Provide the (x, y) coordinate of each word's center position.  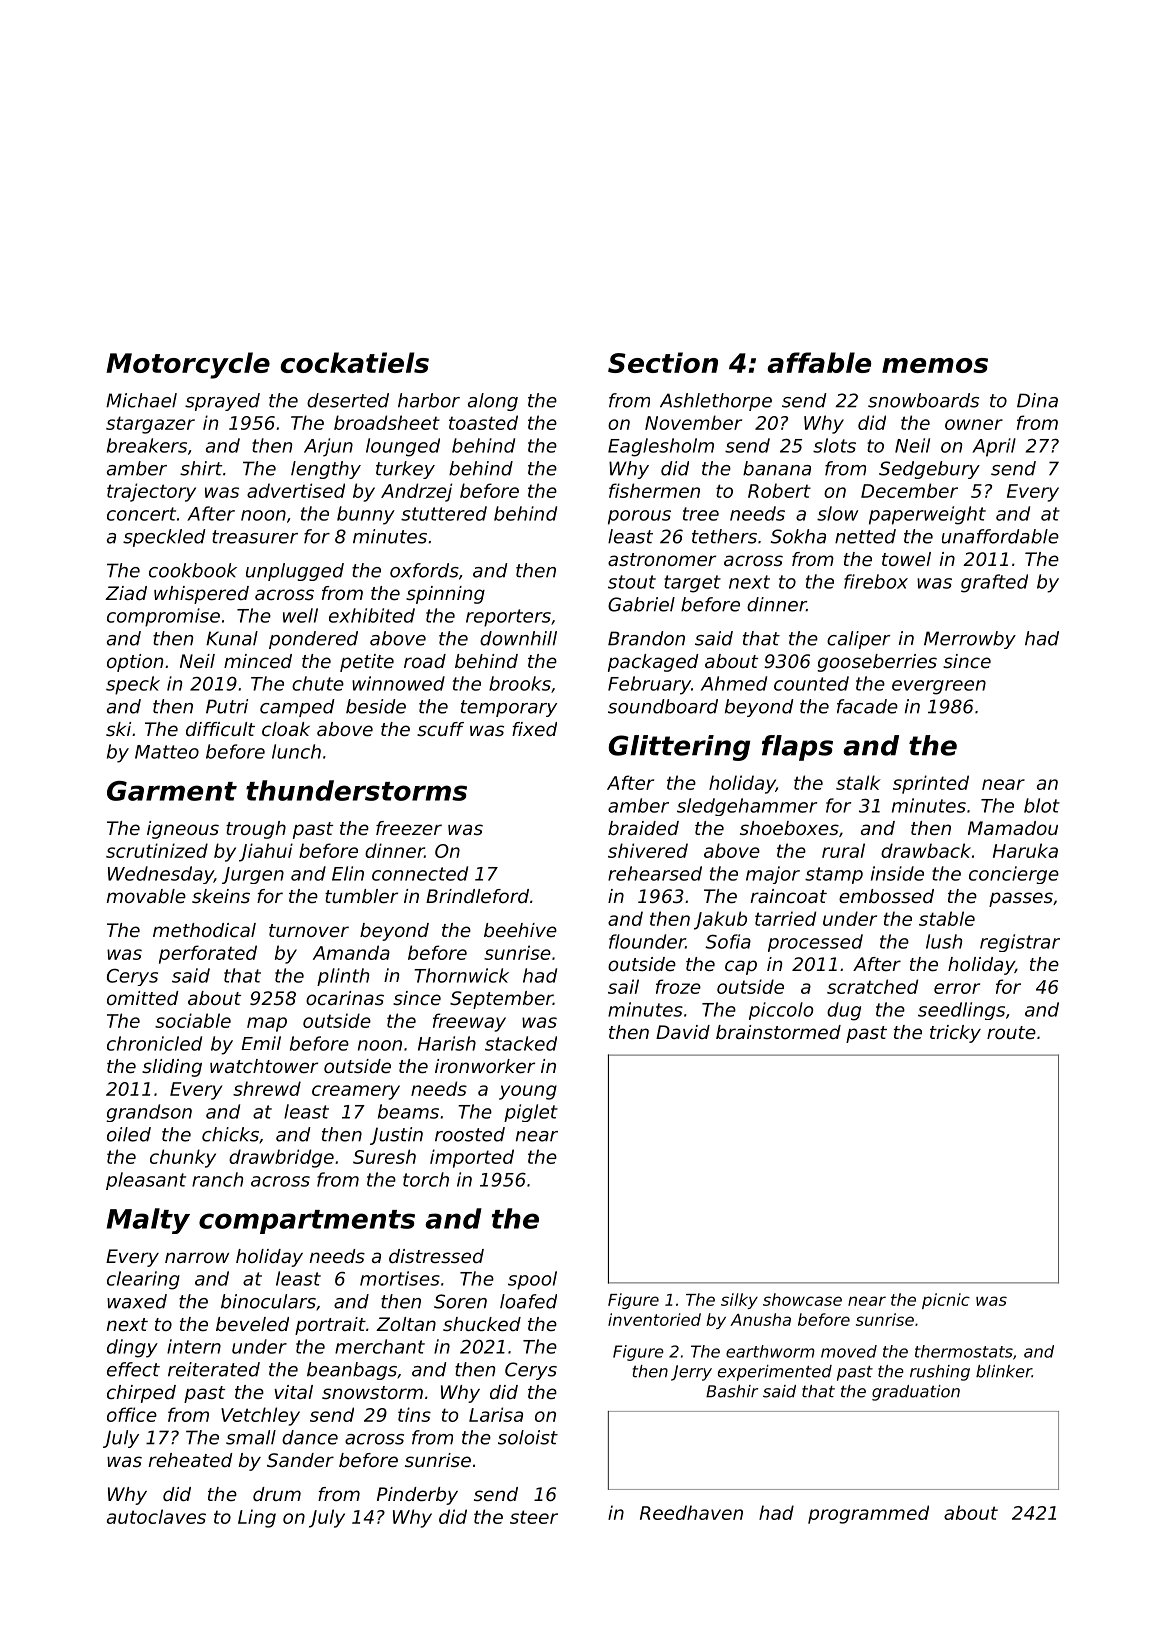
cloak (286, 729)
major (773, 875)
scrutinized (157, 850)
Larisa (496, 1414)
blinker (1004, 1371)
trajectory (151, 492)
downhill (518, 638)
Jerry (691, 1373)
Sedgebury (929, 470)
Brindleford (477, 896)
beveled (252, 1324)
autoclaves (156, 1516)
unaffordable (1000, 536)
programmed (868, 1514)
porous (639, 517)
